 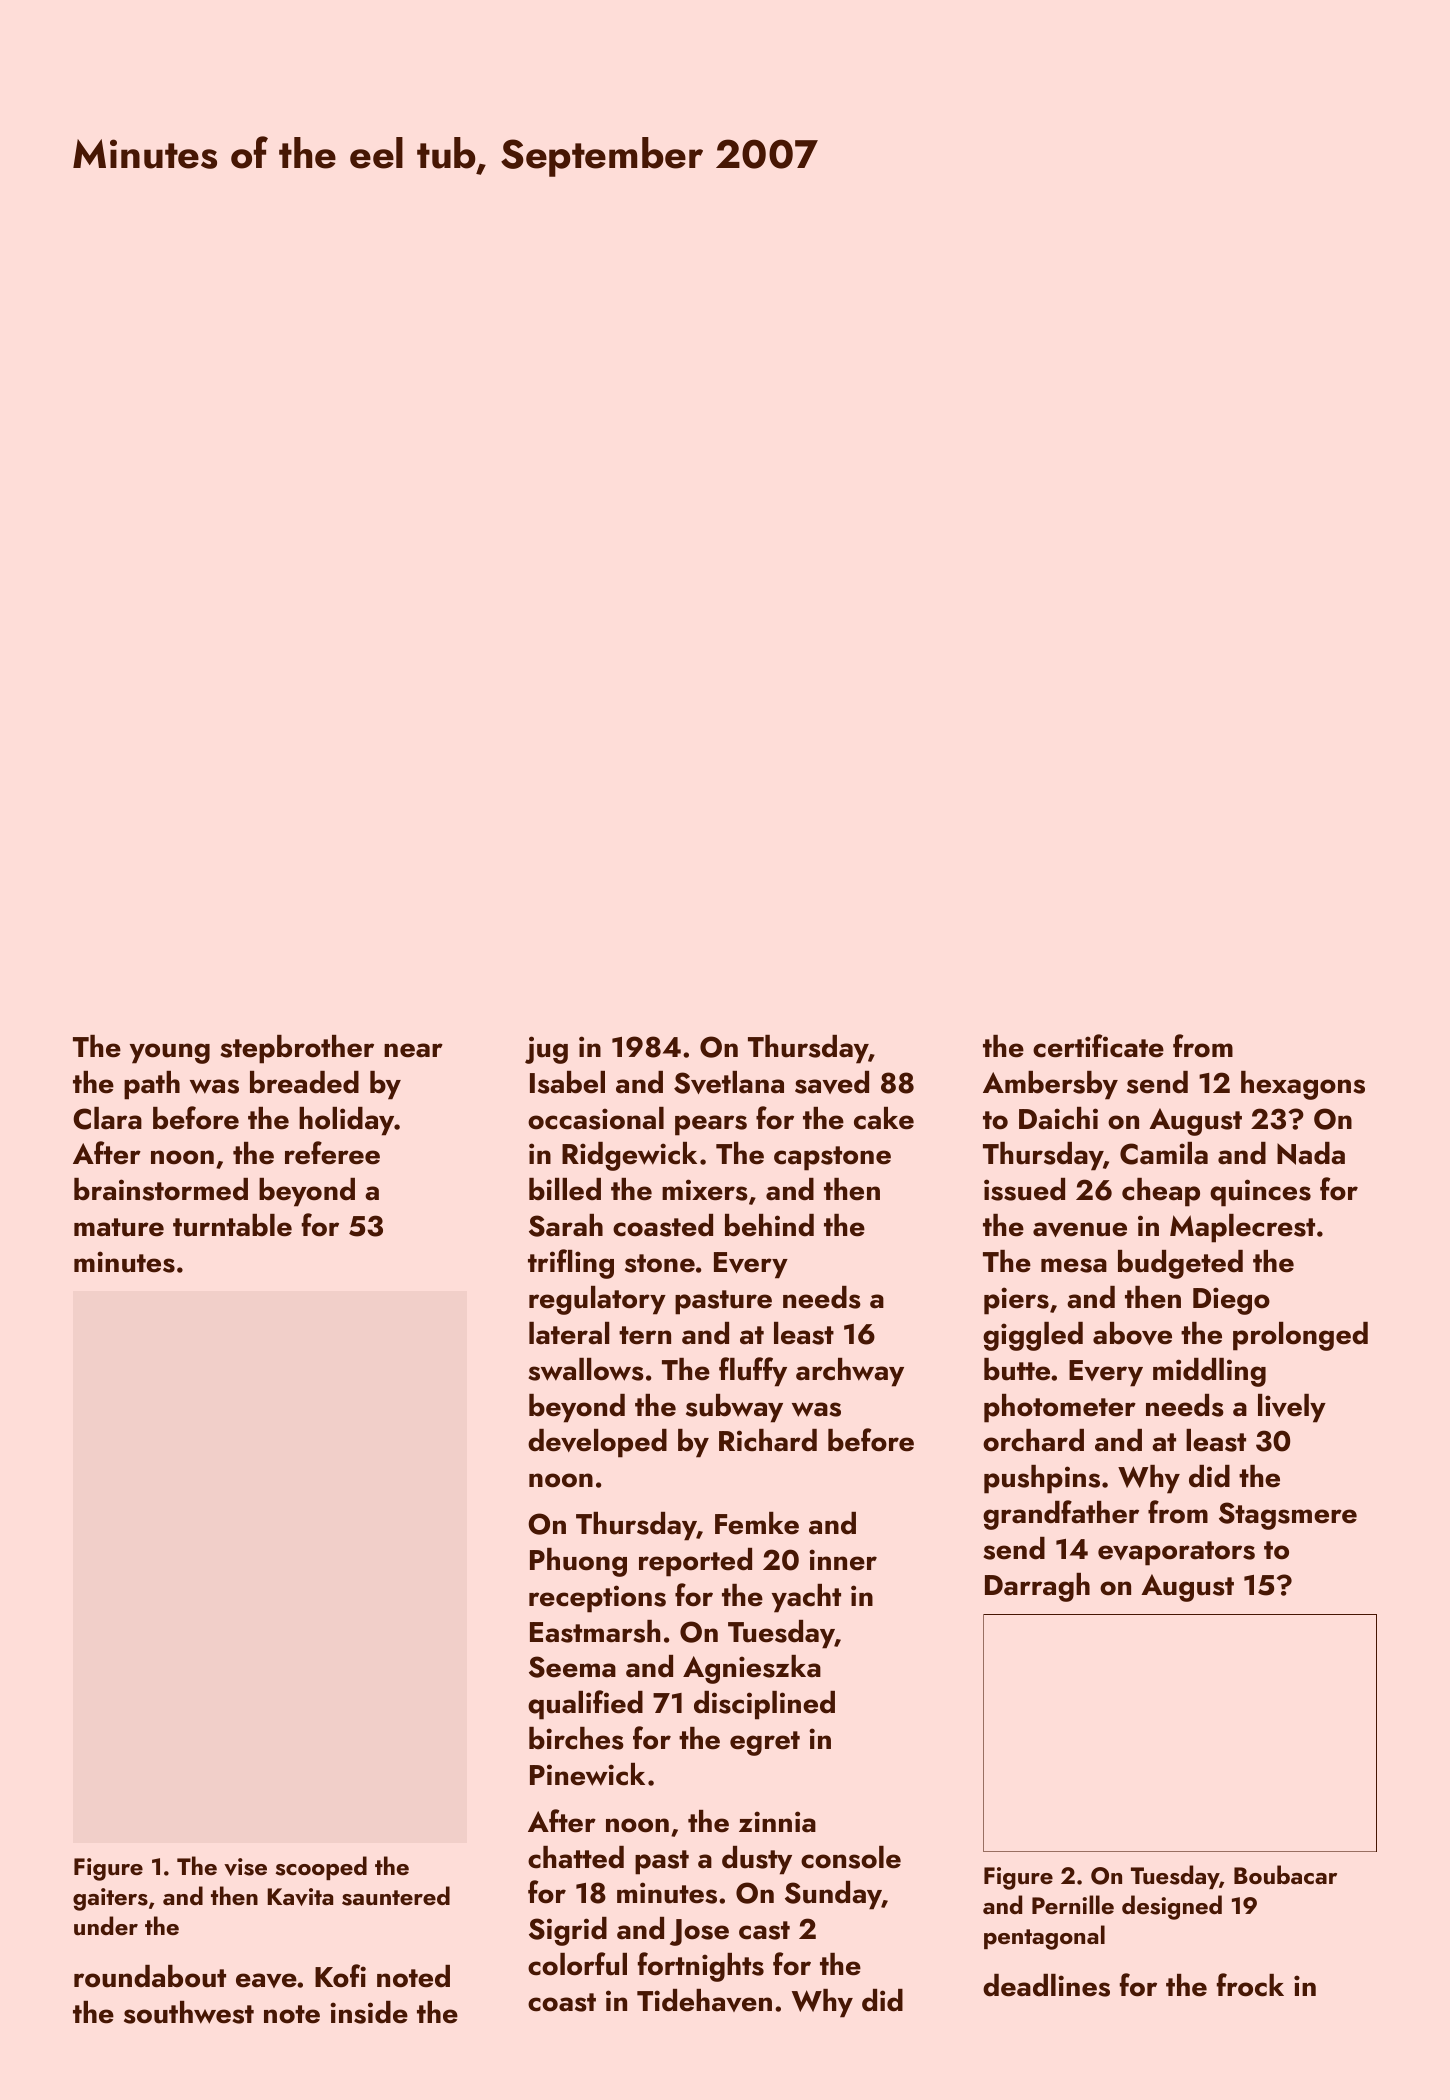 What do you see at coordinates (1176, 1553) in the screenshot?
I see `evaporators` at bounding box center [1176, 1553].
